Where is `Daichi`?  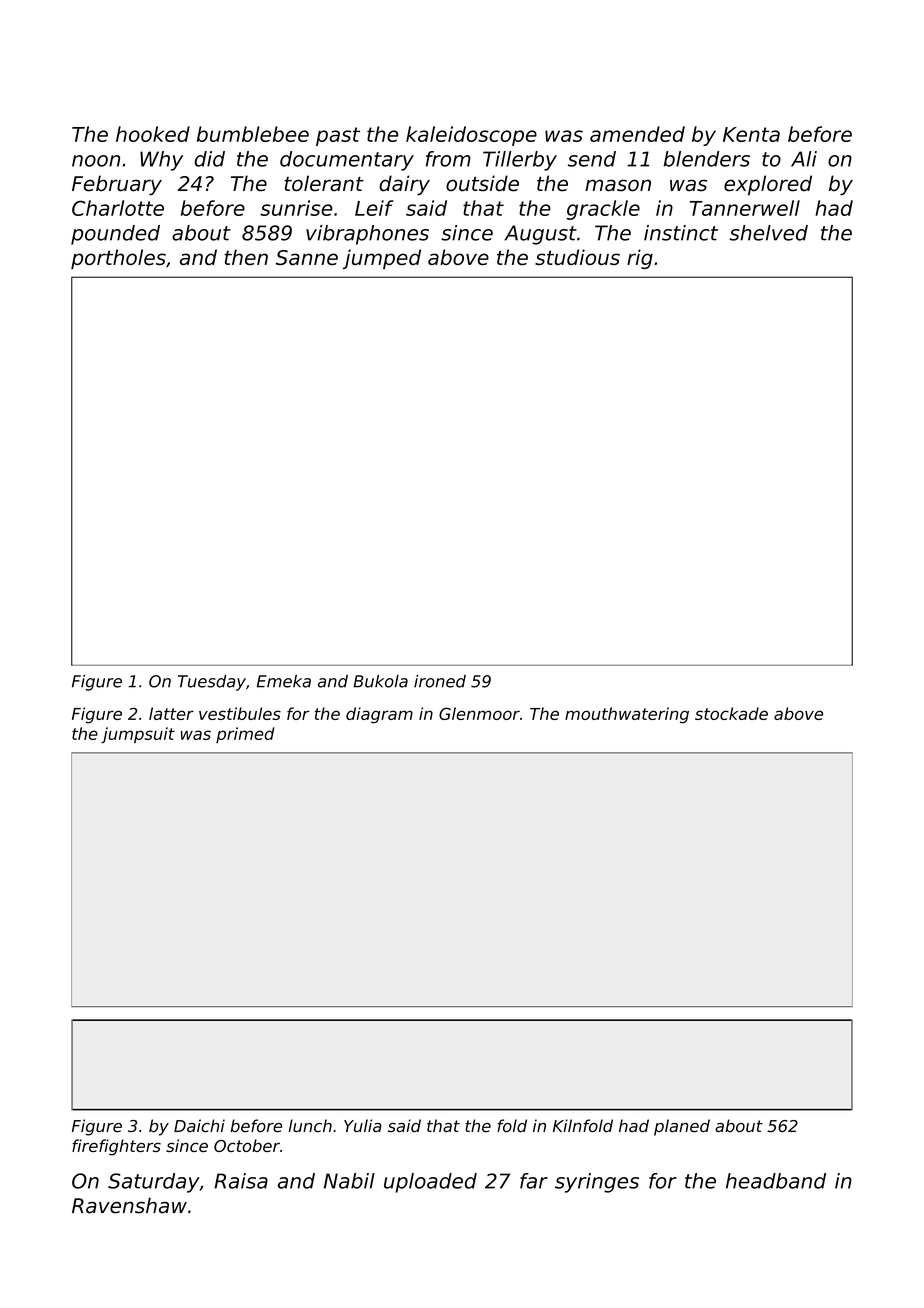
Daichi is located at coordinates (199, 1126).
